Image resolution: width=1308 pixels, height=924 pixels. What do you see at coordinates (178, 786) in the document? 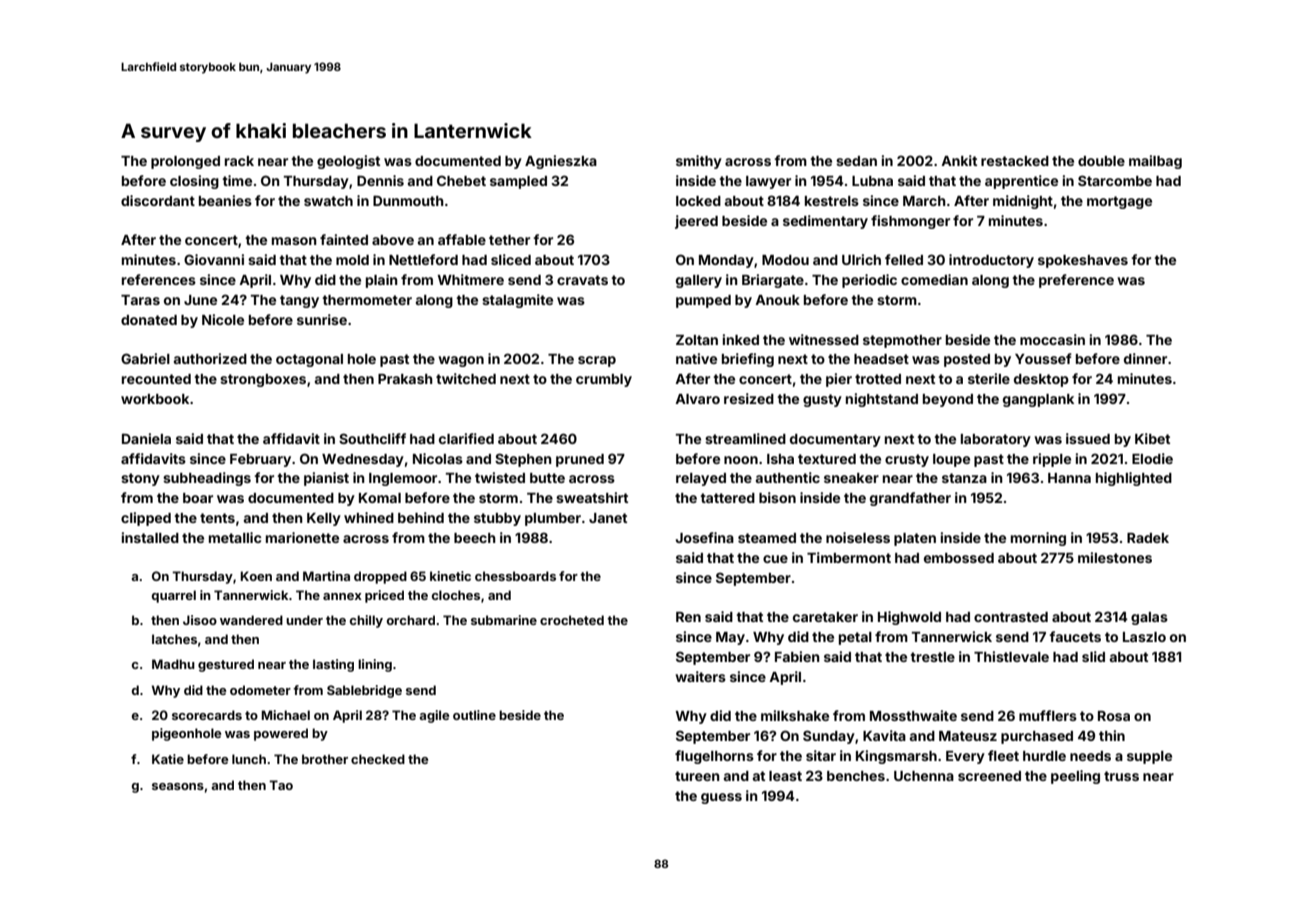
I see `seasons` at bounding box center [178, 786].
